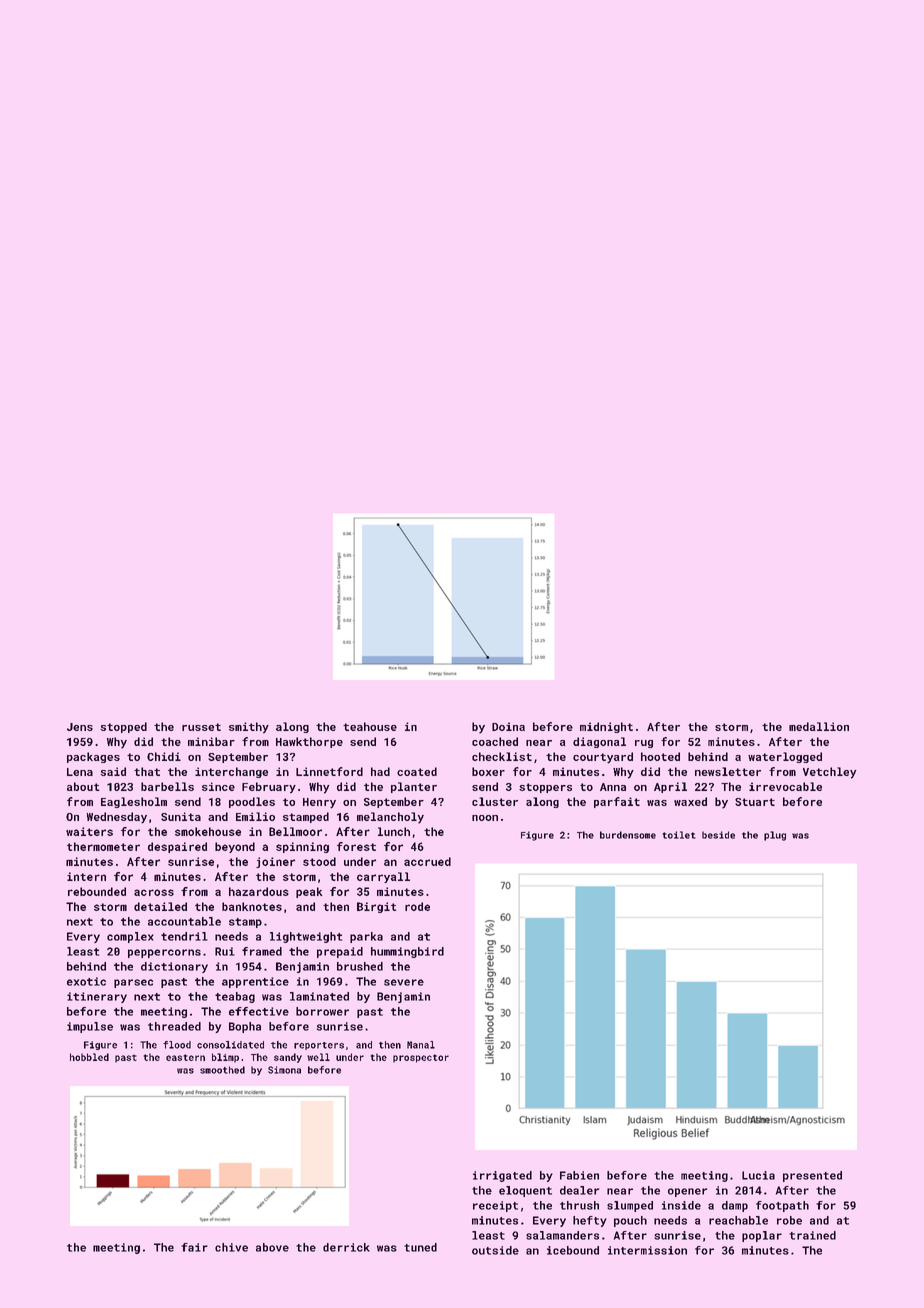 Image resolution: width=924 pixels, height=1308 pixels. What do you see at coordinates (414, 787) in the screenshot?
I see `planter` at bounding box center [414, 787].
